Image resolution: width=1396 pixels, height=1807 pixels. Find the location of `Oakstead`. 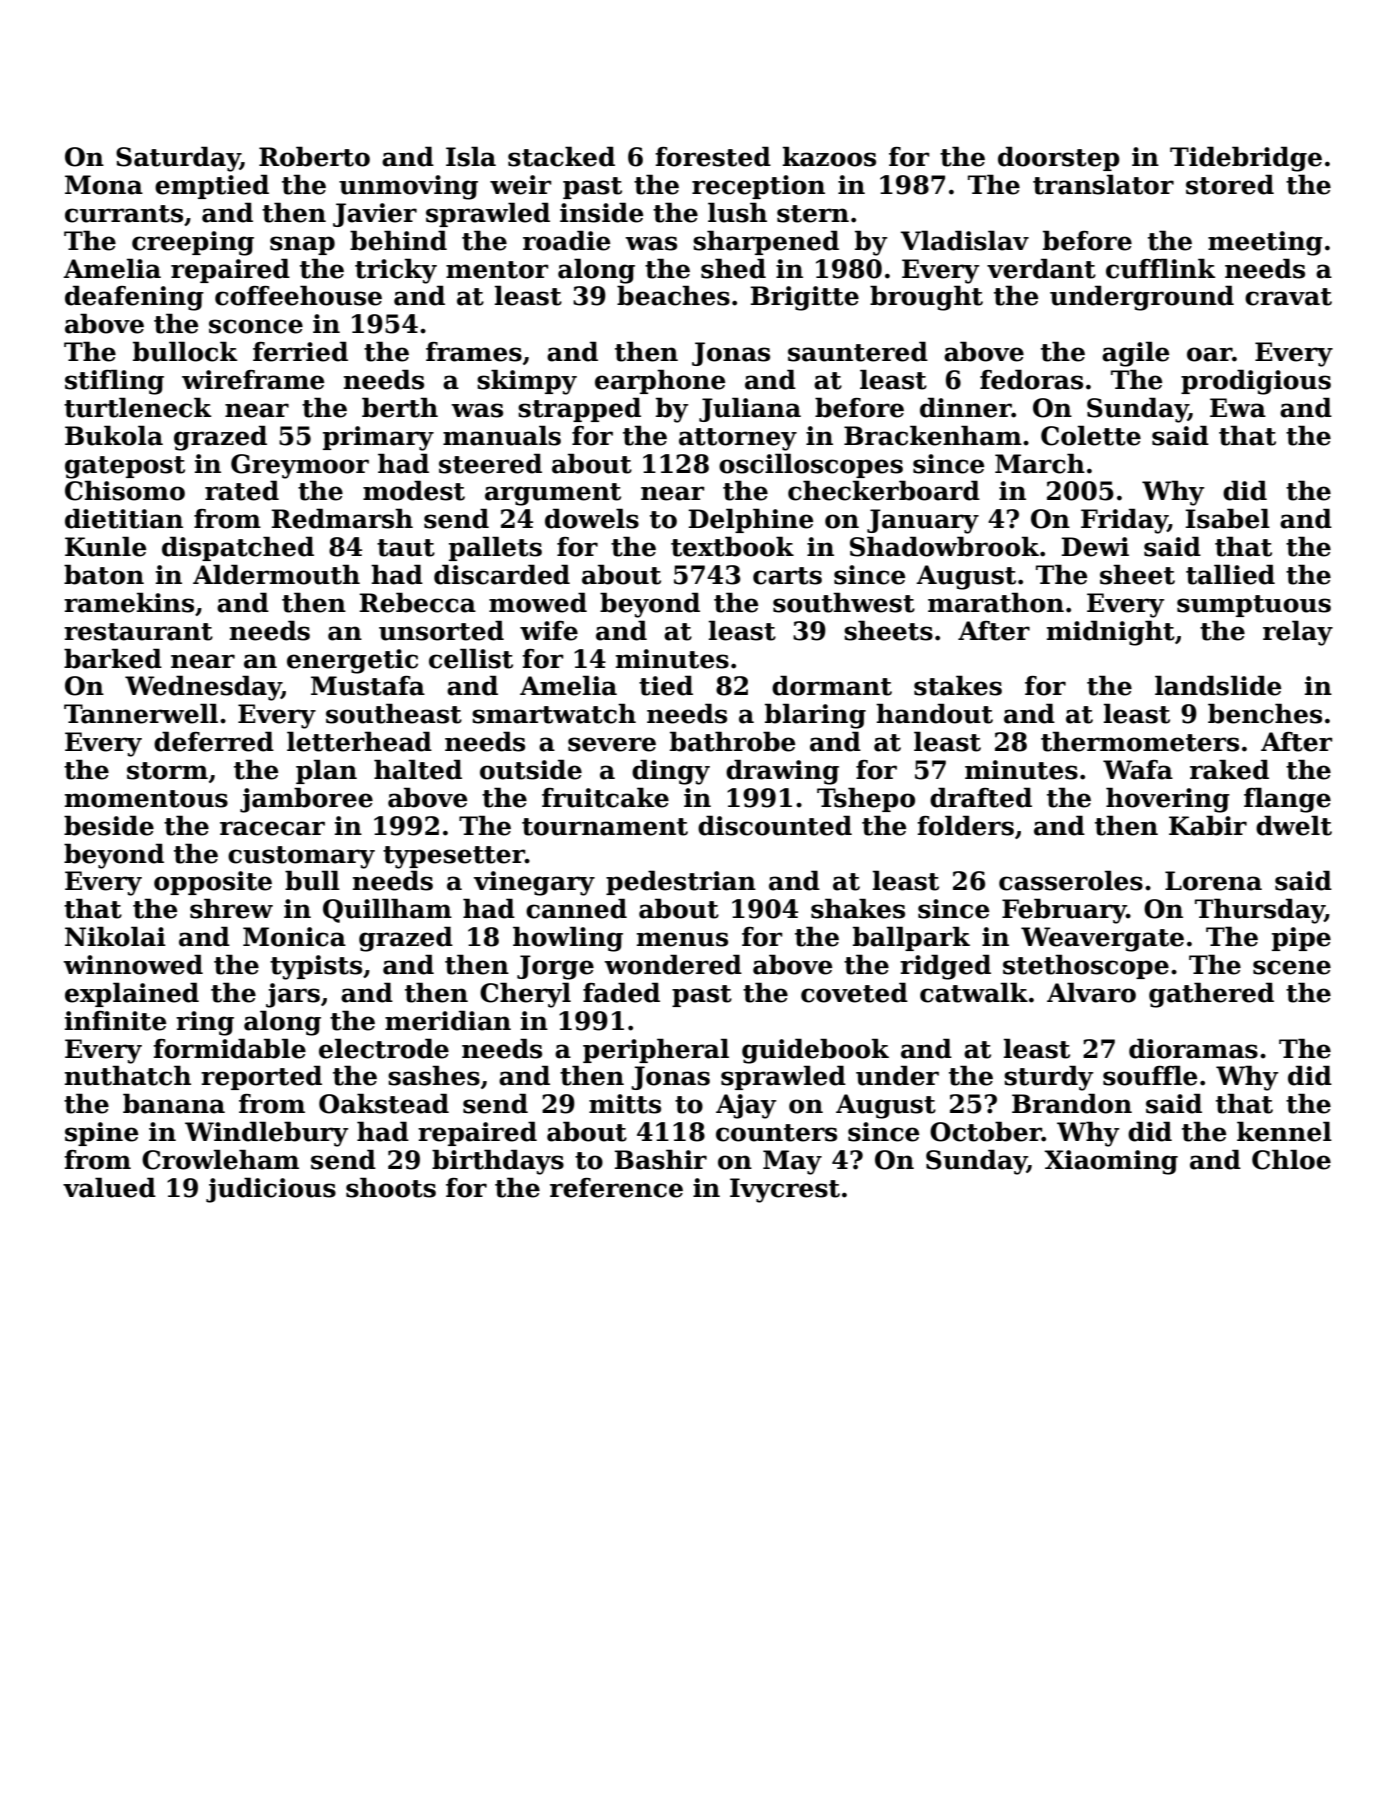

Oakstead is located at coordinates (384, 1103).
